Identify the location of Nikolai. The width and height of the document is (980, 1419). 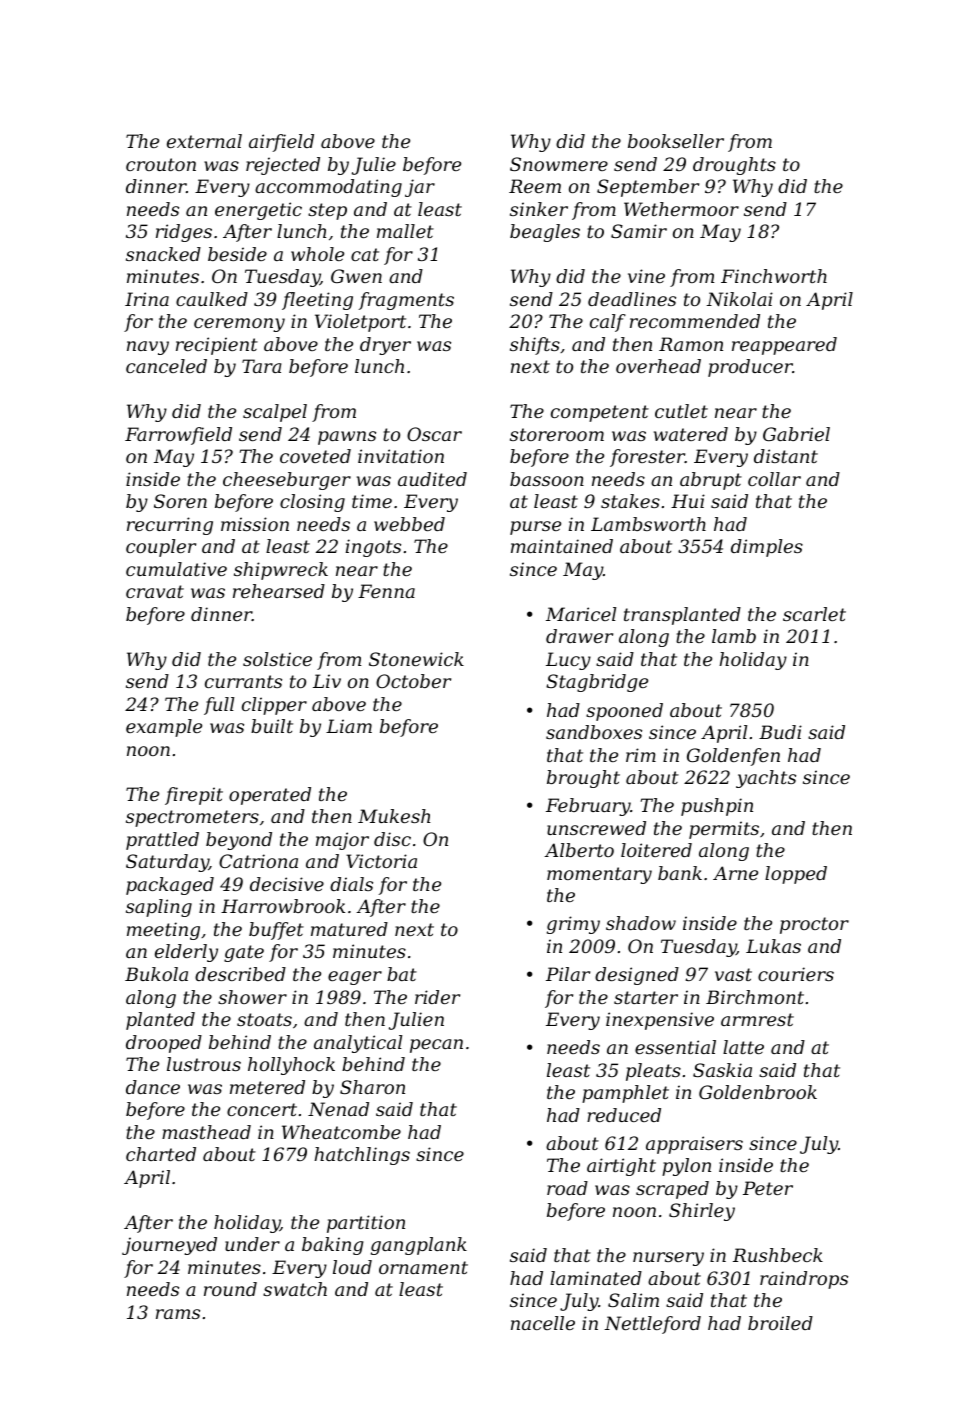
(739, 299).
